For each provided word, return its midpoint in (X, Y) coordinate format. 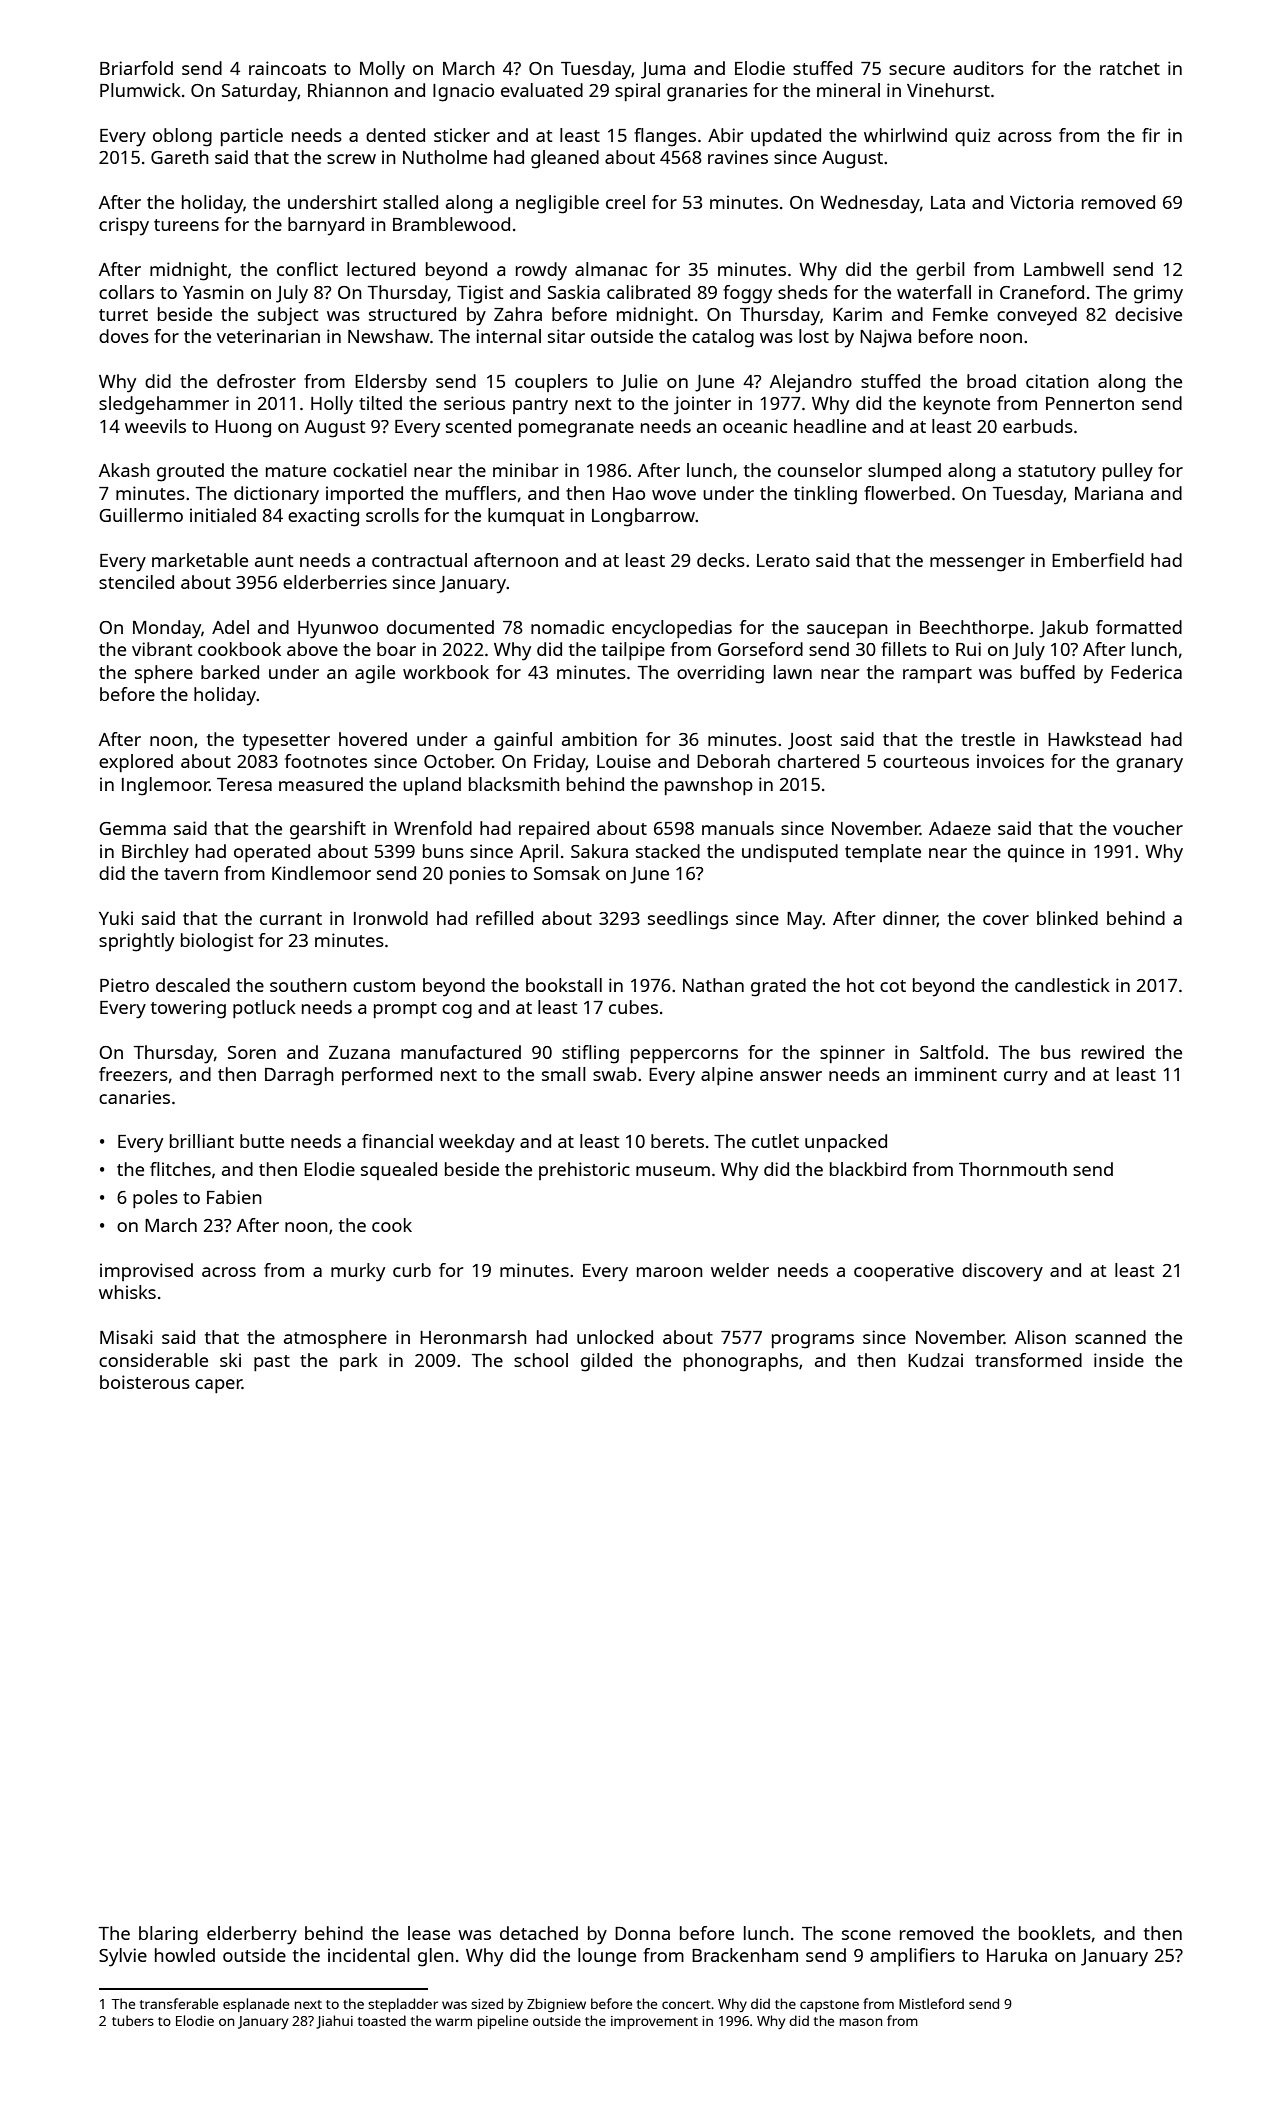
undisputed (790, 853)
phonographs (741, 1362)
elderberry (252, 1935)
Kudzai (935, 1360)
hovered (373, 739)
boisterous (145, 1382)
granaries (707, 92)
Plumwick (140, 90)
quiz (972, 137)
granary (1149, 765)
